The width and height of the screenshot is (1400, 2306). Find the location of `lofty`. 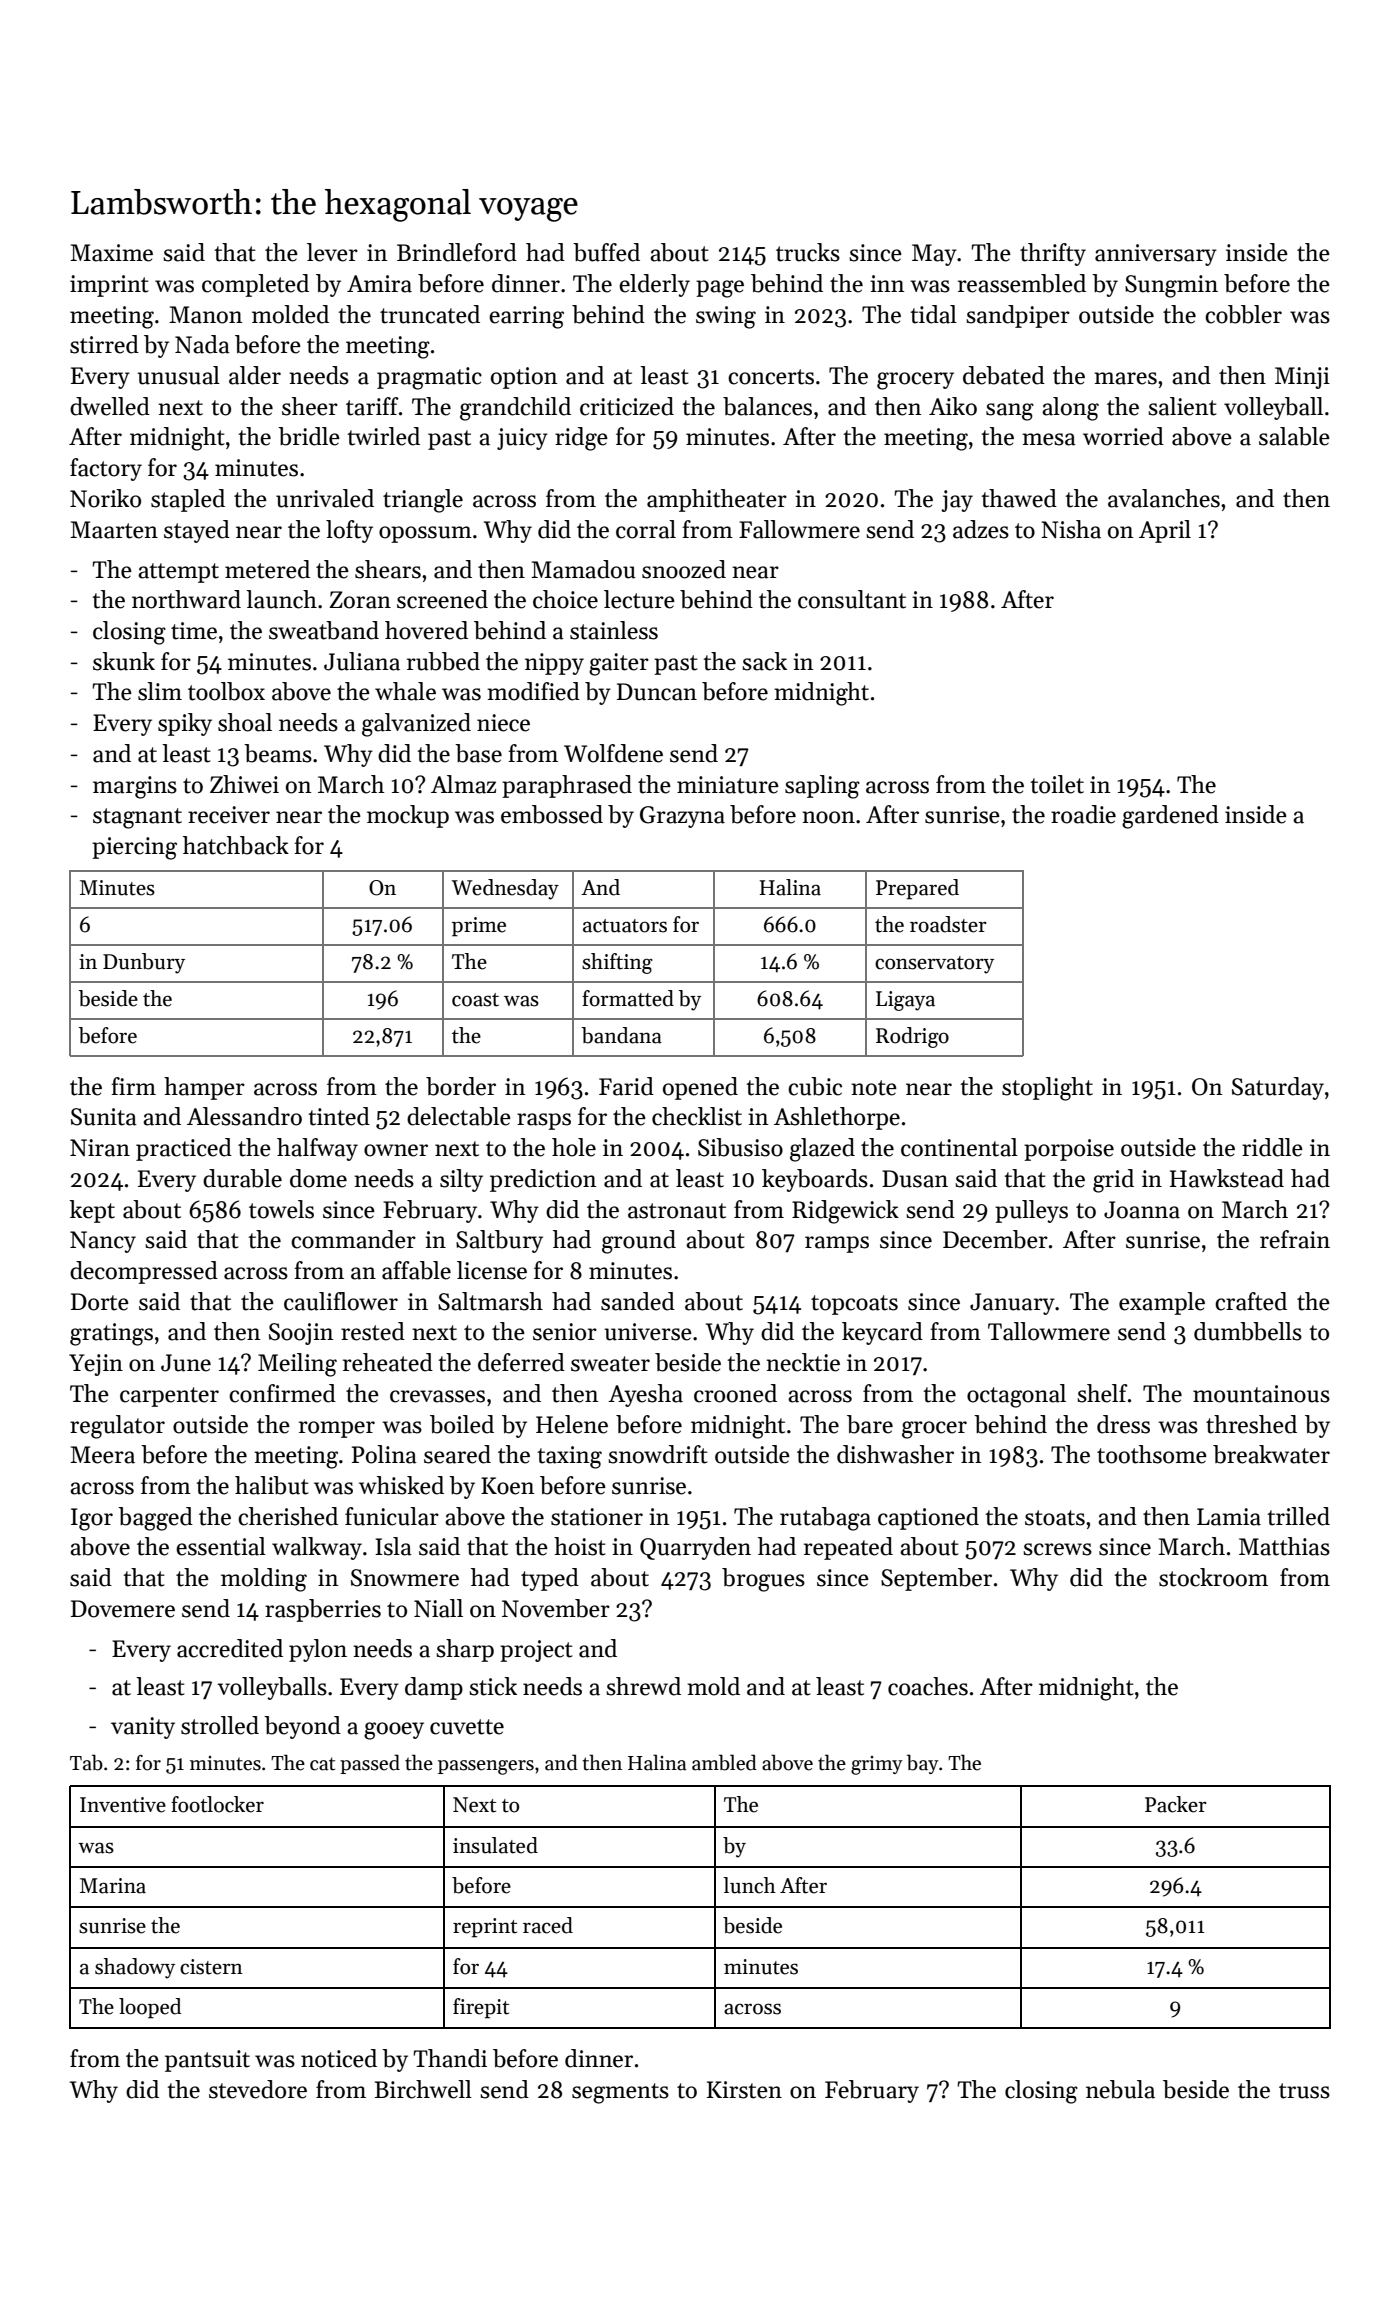

lofty is located at coordinates (349, 531).
